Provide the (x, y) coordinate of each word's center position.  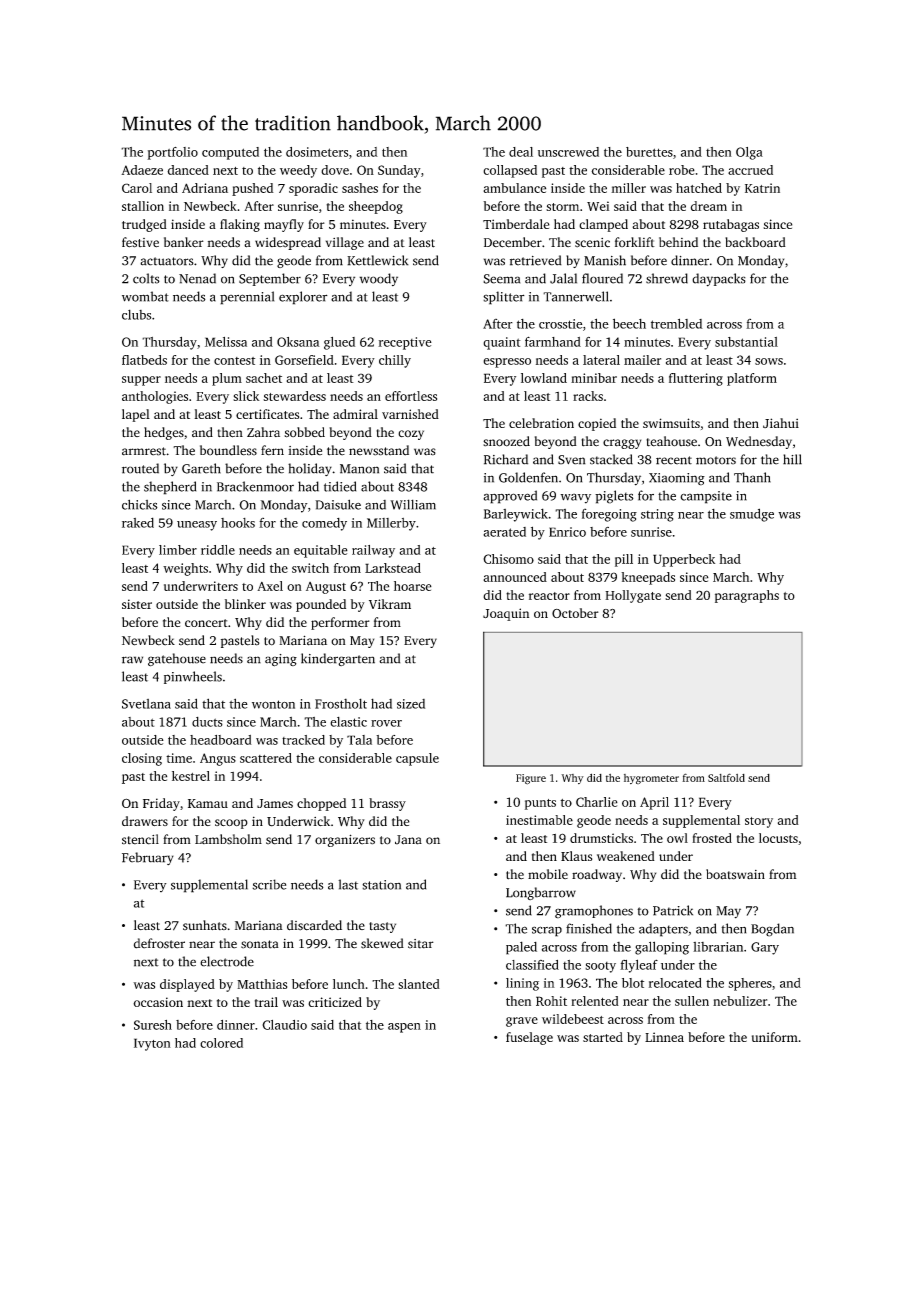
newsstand (379, 450)
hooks (238, 523)
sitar (421, 944)
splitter (504, 298)
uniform (775, 1037)
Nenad (197, 278)
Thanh (752, 477)
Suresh (153, 1025)
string (657, 515)
